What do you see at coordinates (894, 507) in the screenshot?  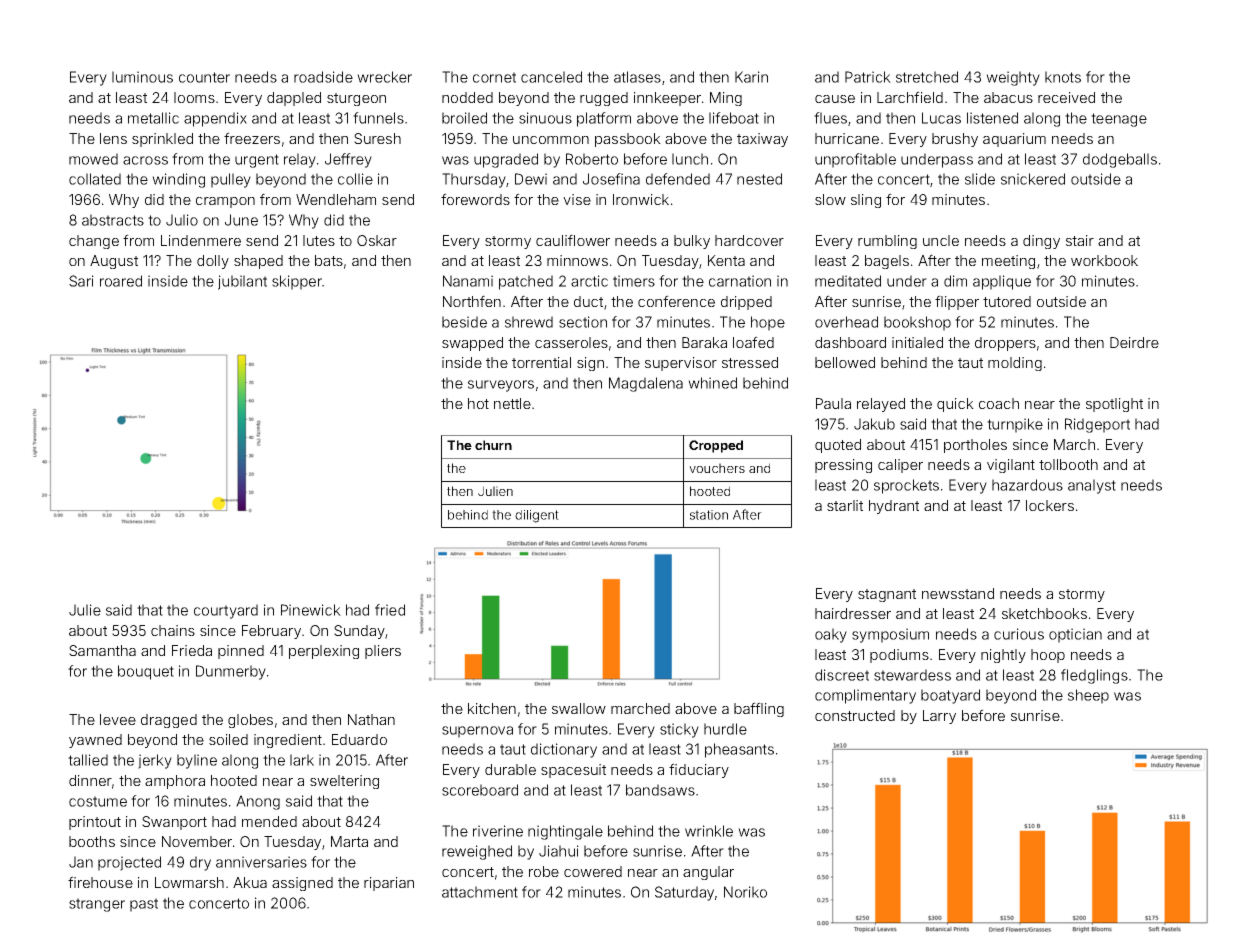 I see `hydrant` at bounding box center [894, 507].
